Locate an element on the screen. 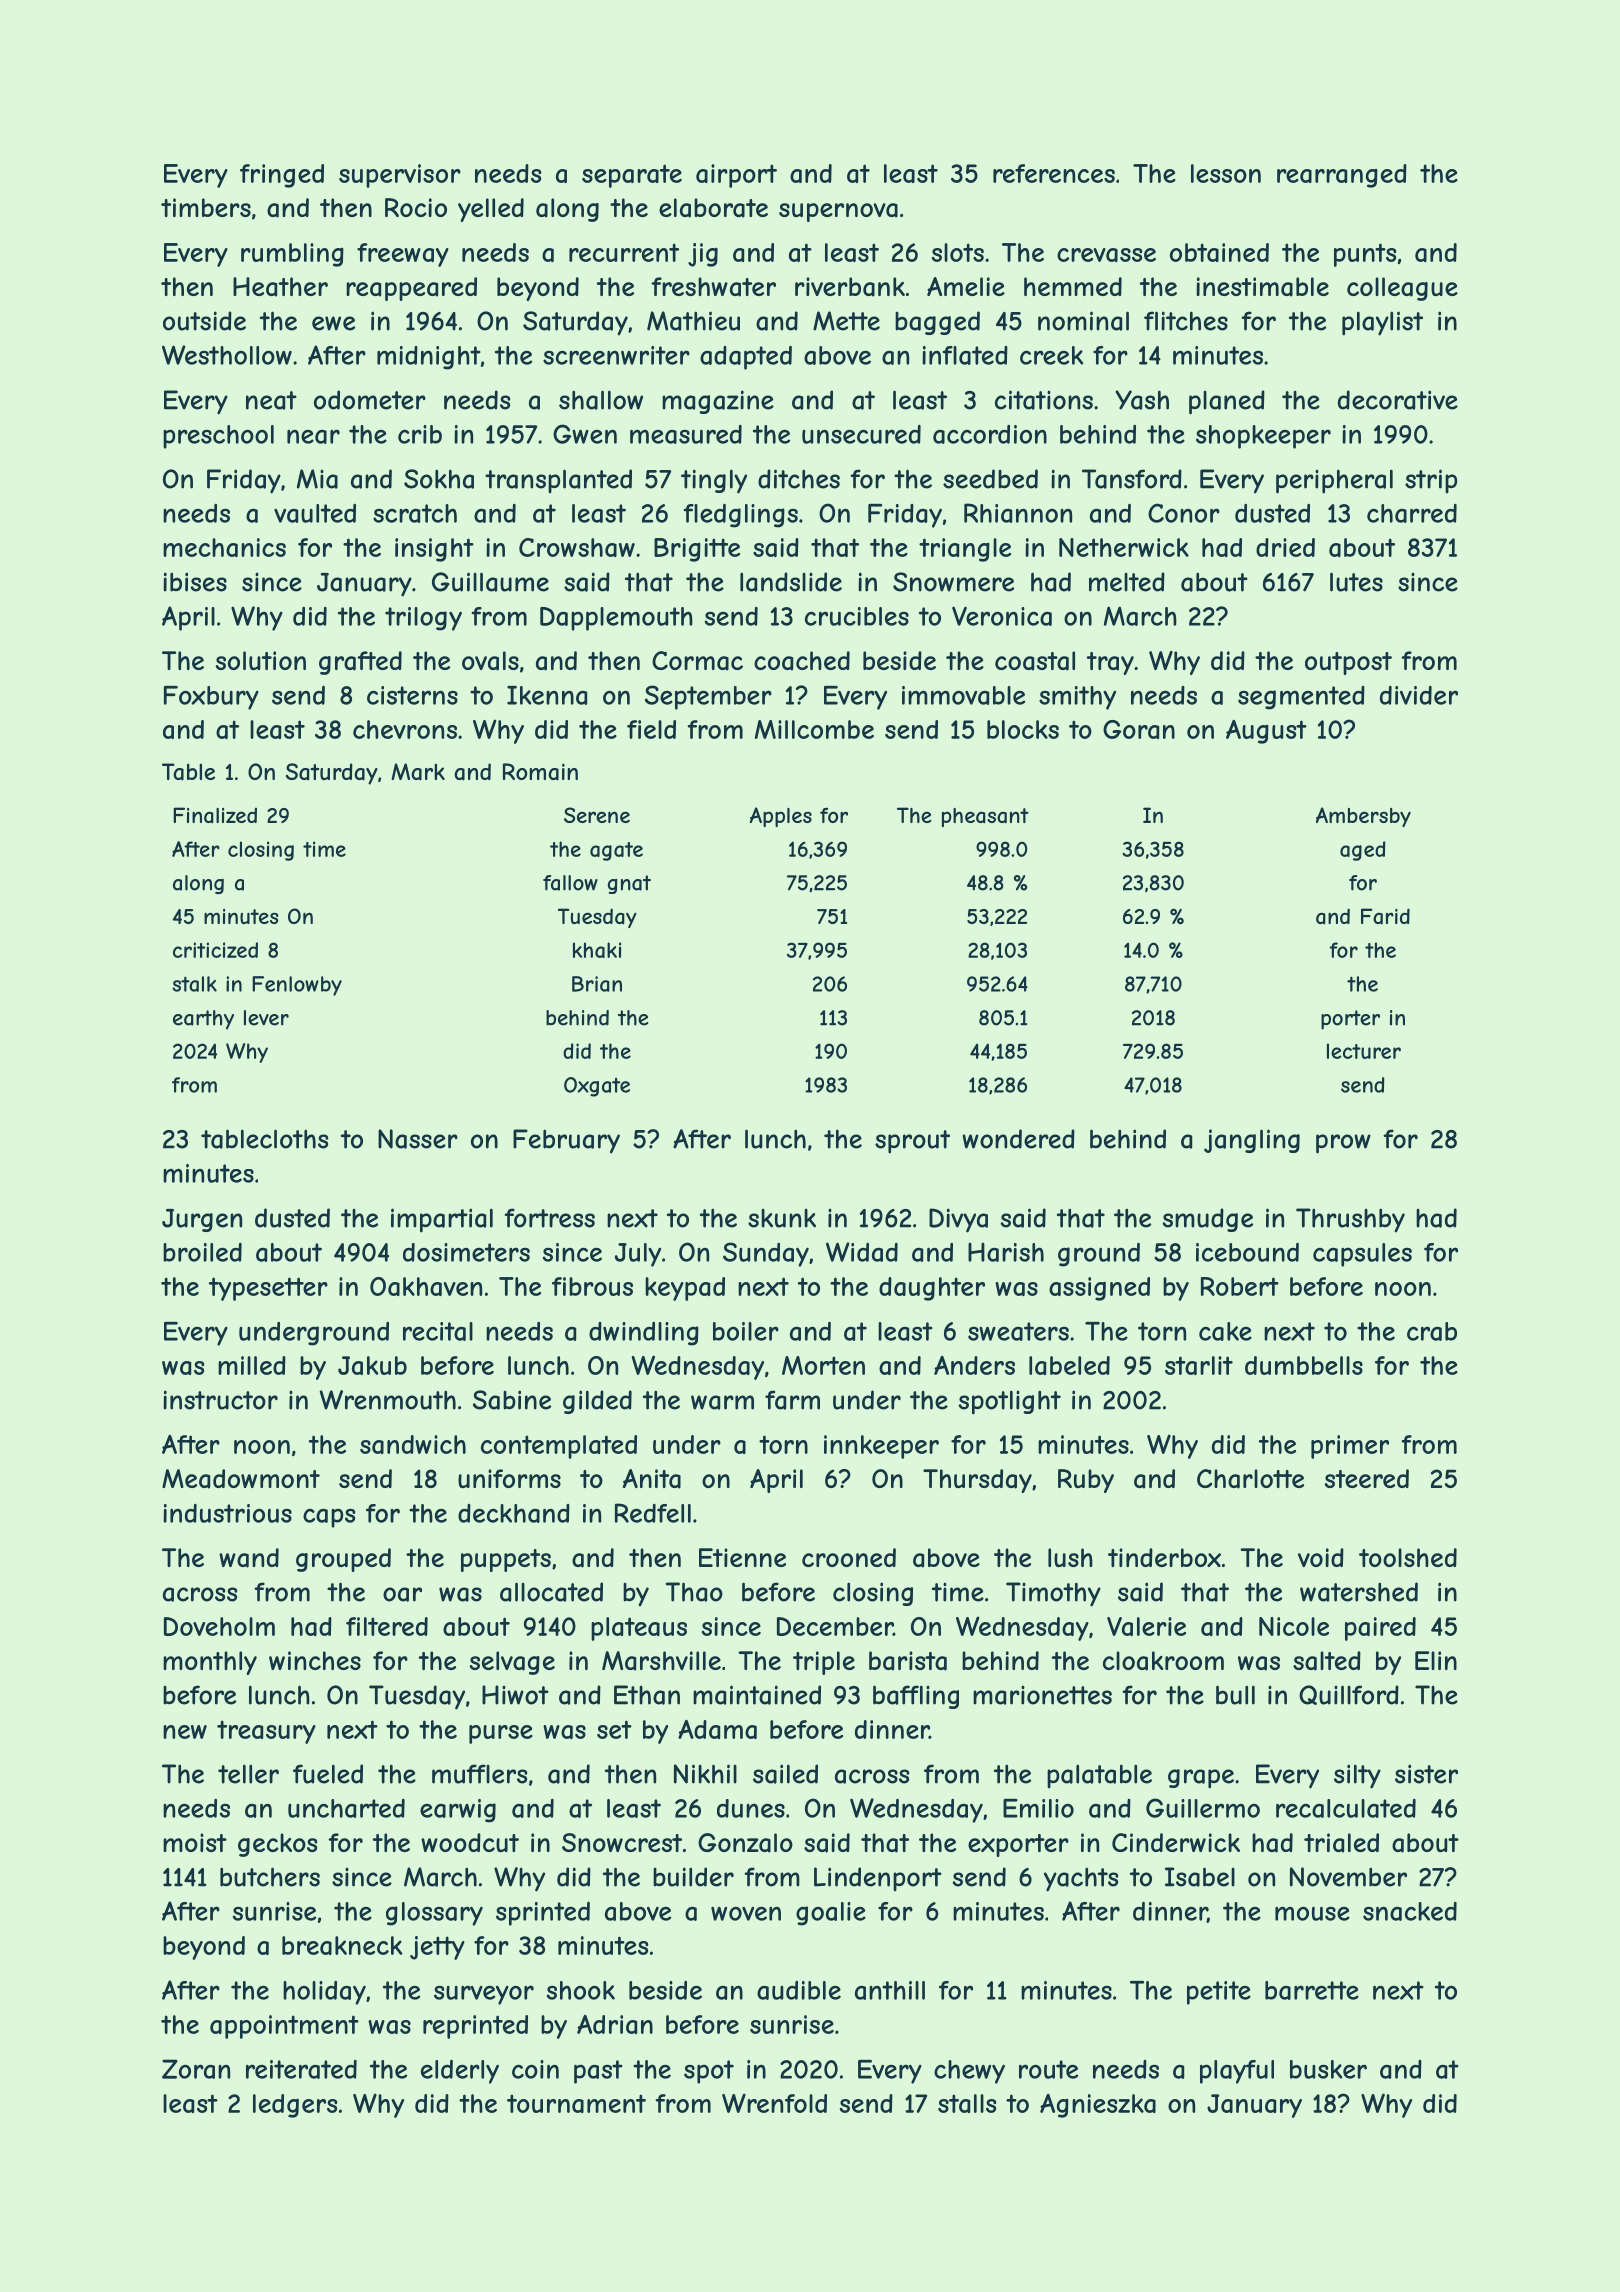 This screenshot has height=2292, width=1620. Cinderwick is located at coordinates (1176, 1842).
